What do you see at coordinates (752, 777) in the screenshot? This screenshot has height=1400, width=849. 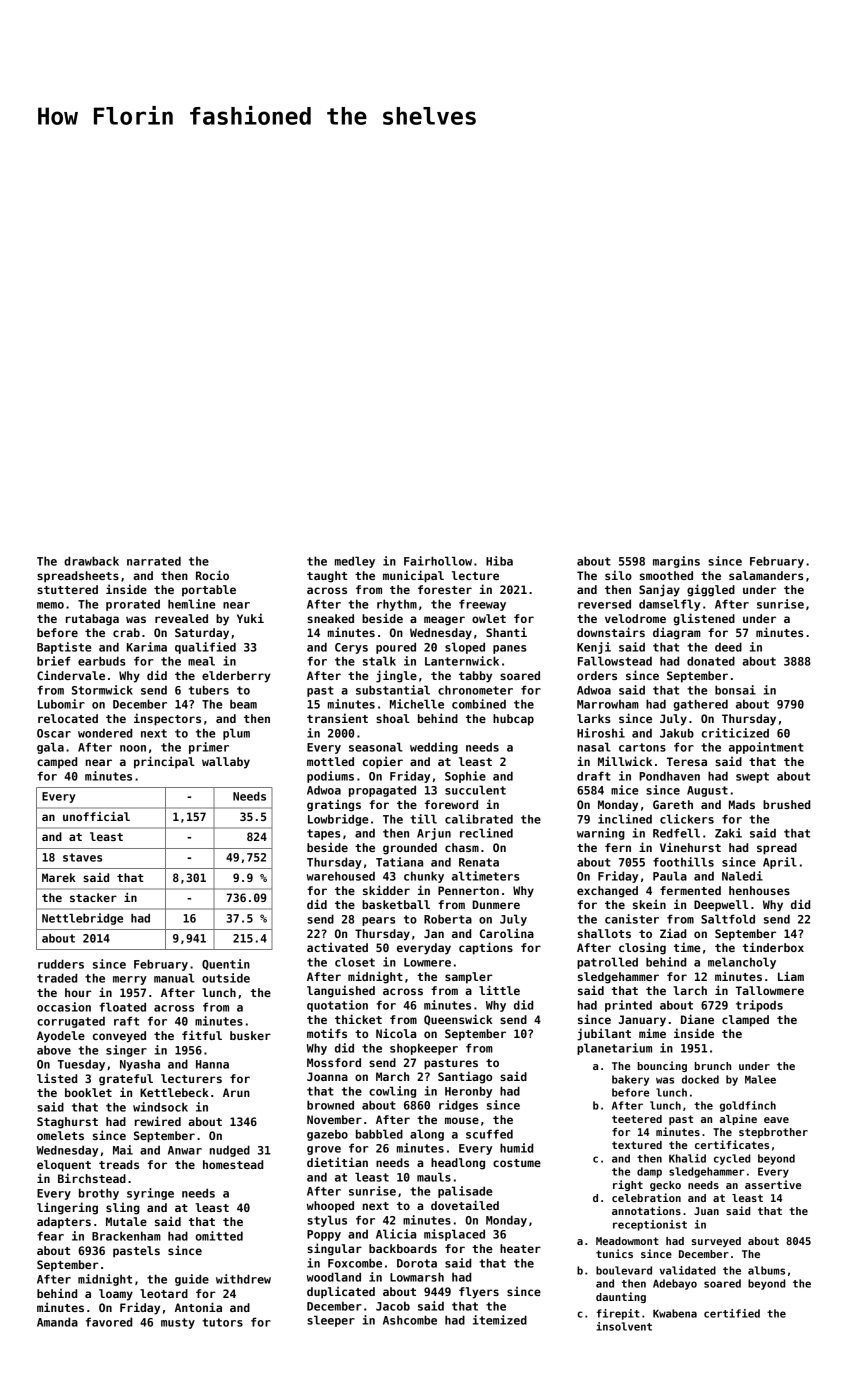 I see `swept` at bounding box center [752, 777].
